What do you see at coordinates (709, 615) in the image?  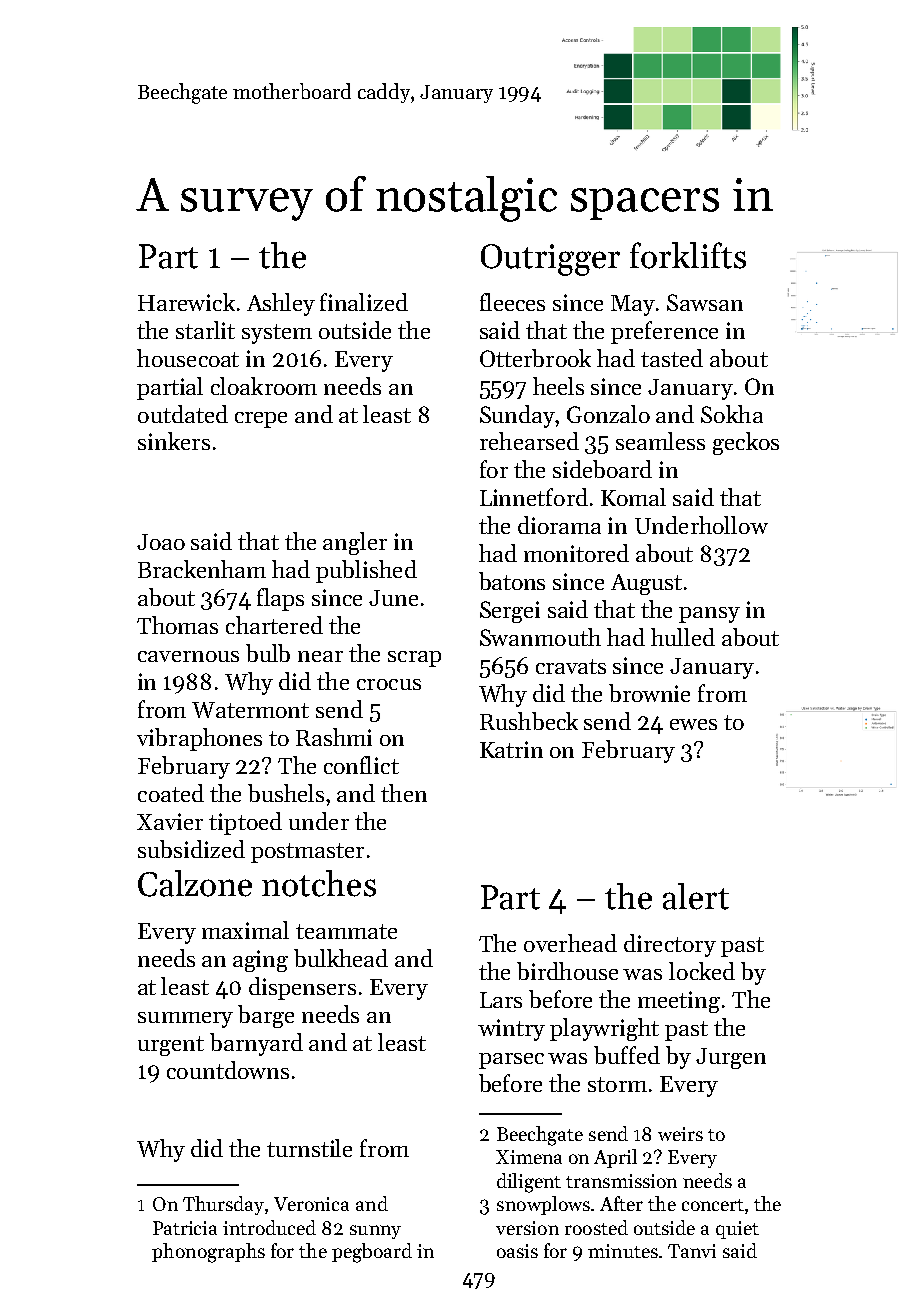 I see `pansy` at bounding box center [709, 615].
